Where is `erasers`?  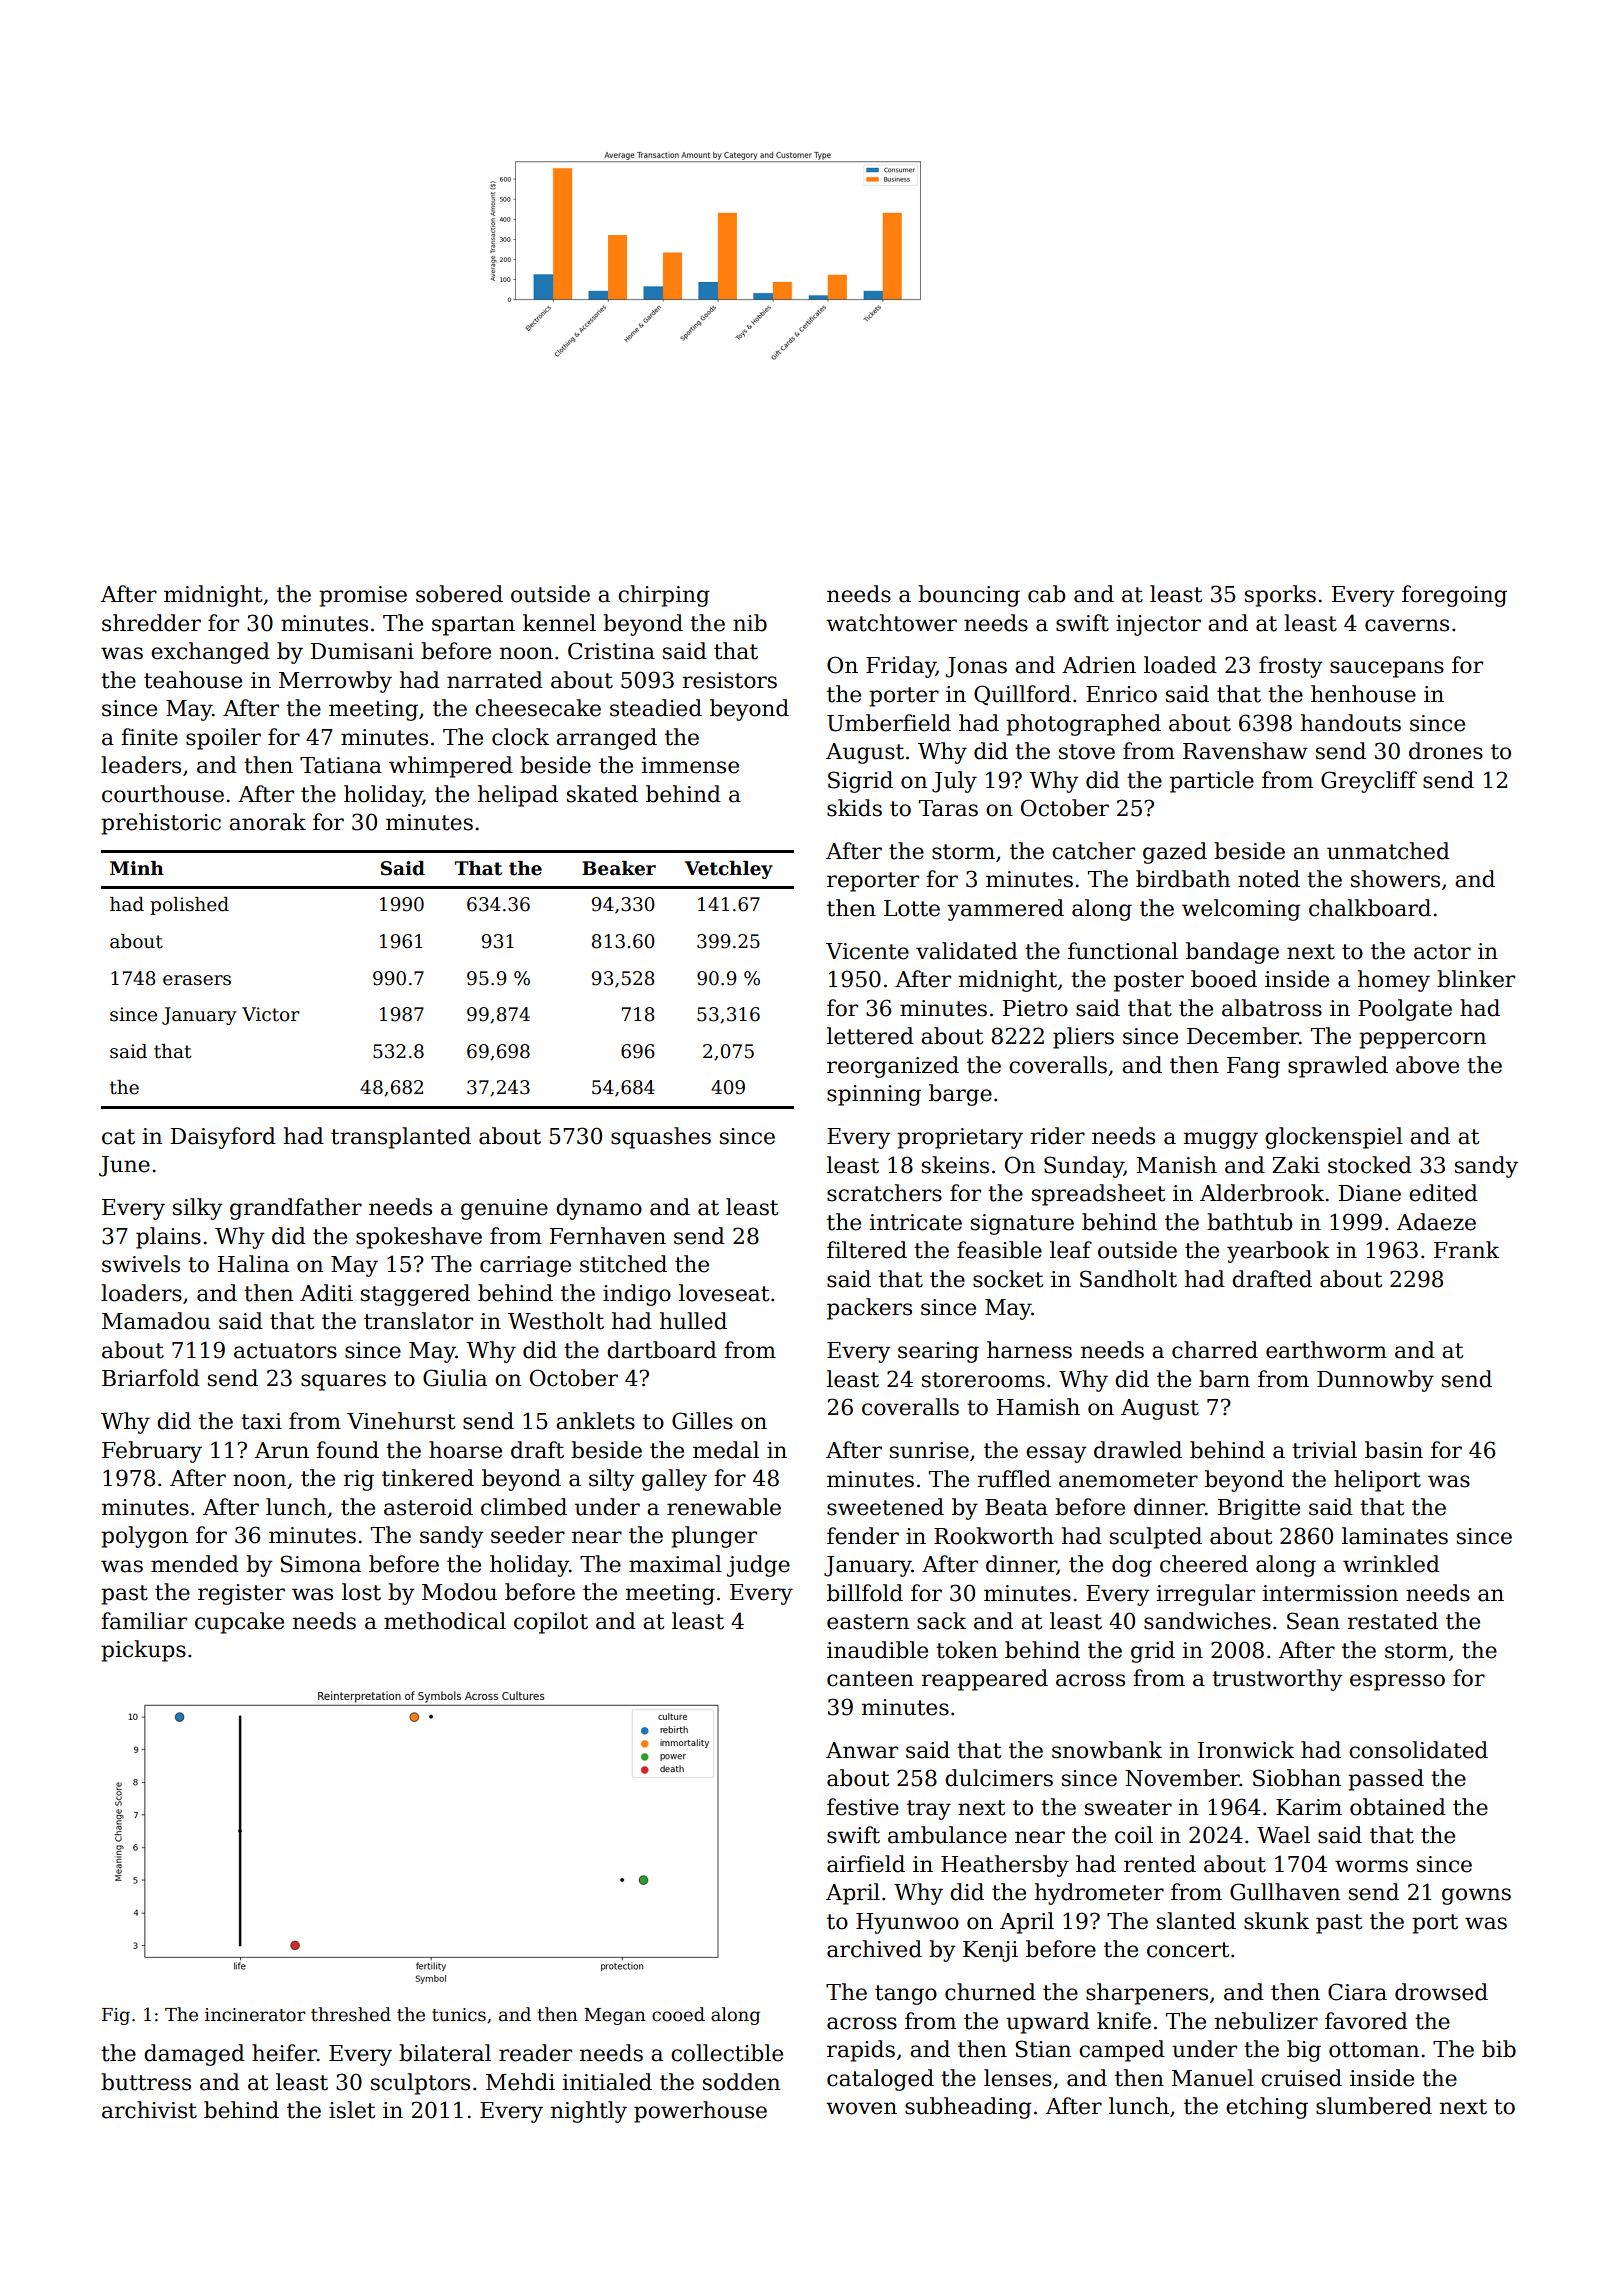
erasers is located at coordinates (197, 980).
